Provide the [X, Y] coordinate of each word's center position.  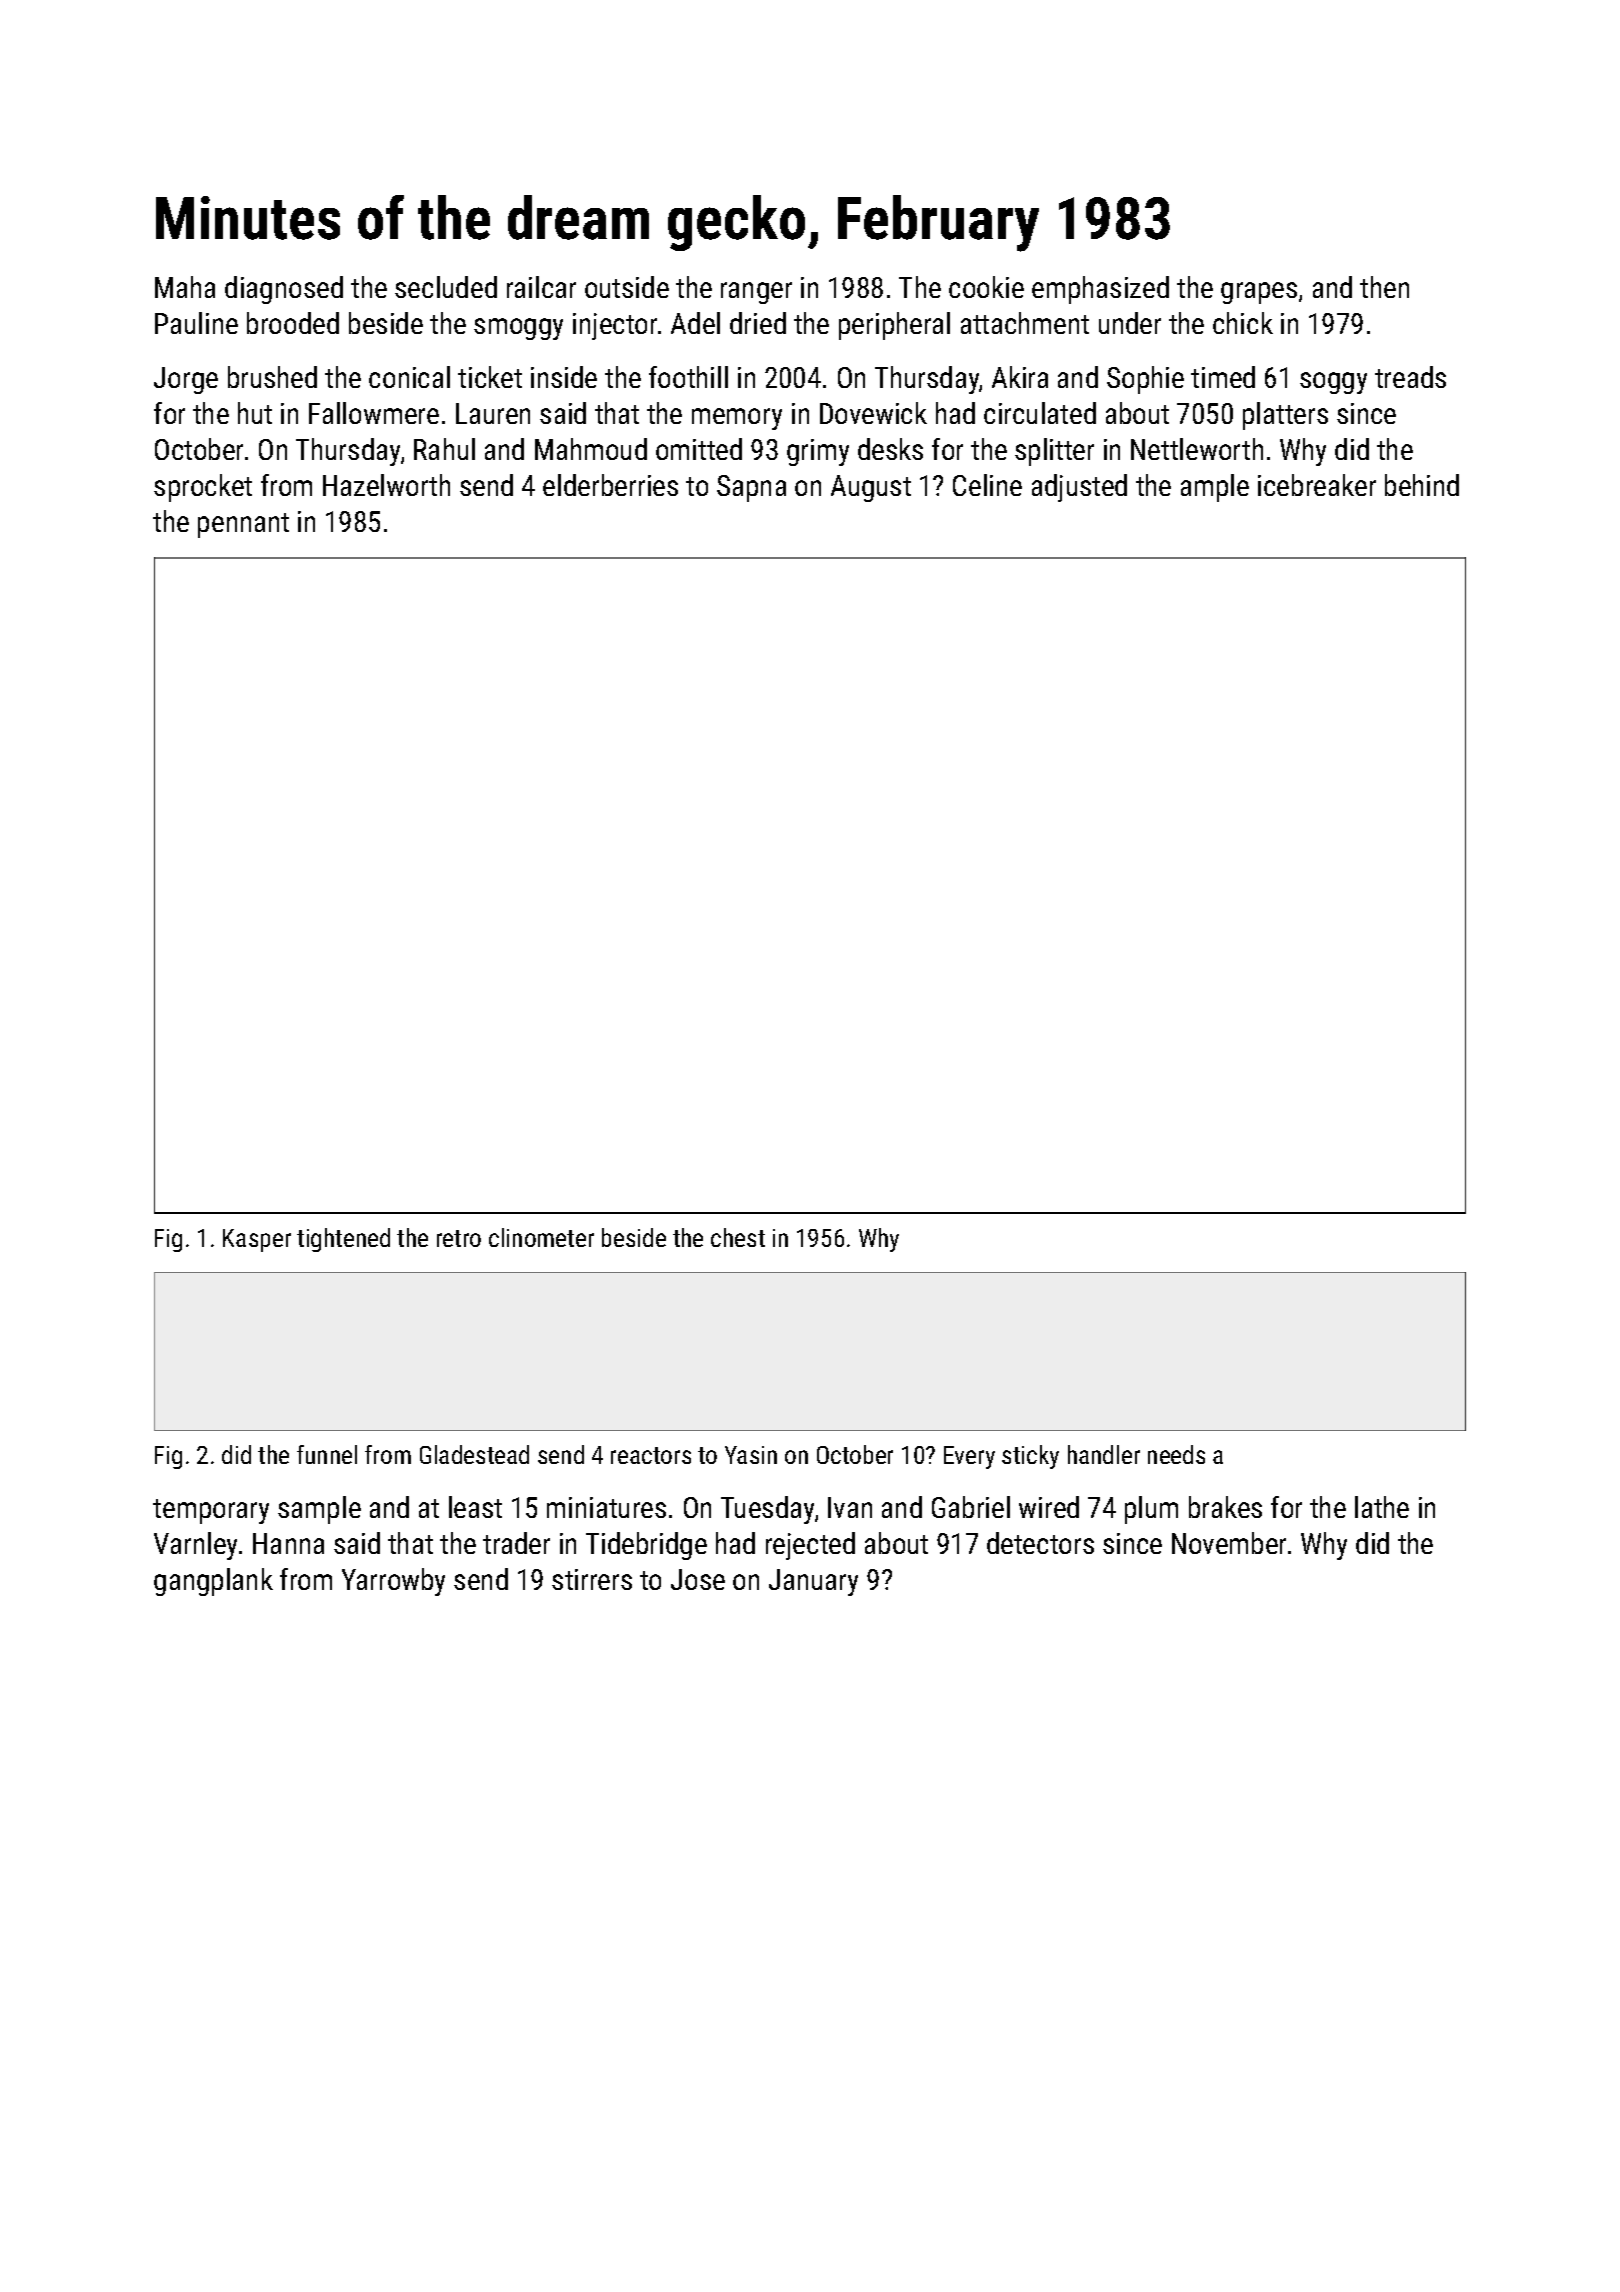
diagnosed [284, 290]
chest [738, 1237]
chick [1243, 323]
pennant [243, 525]
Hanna [288, 1543]
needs [1176, 1454]
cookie [986, 287]
